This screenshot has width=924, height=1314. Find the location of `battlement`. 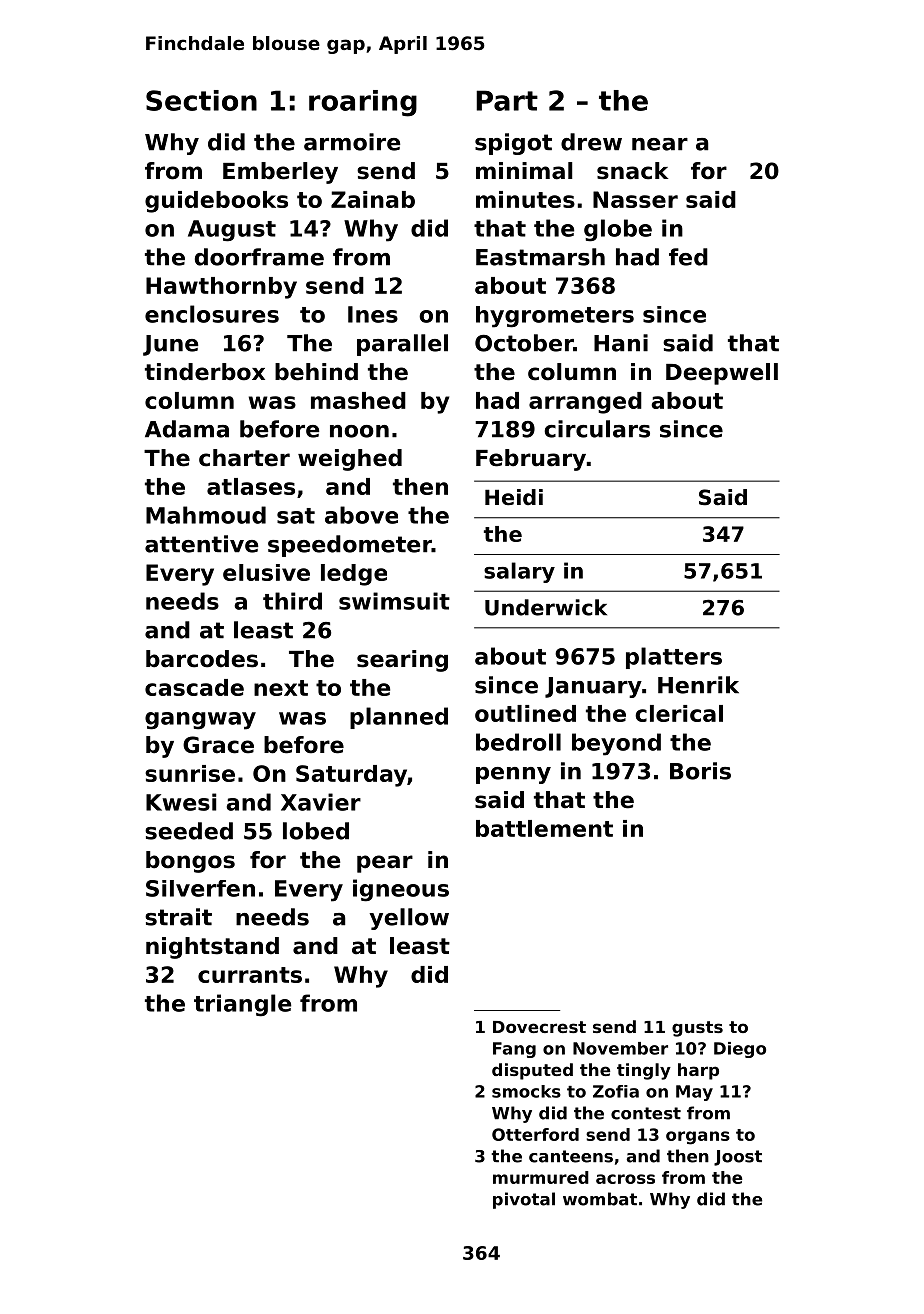

battlement is located at coordinates (544, 828).
